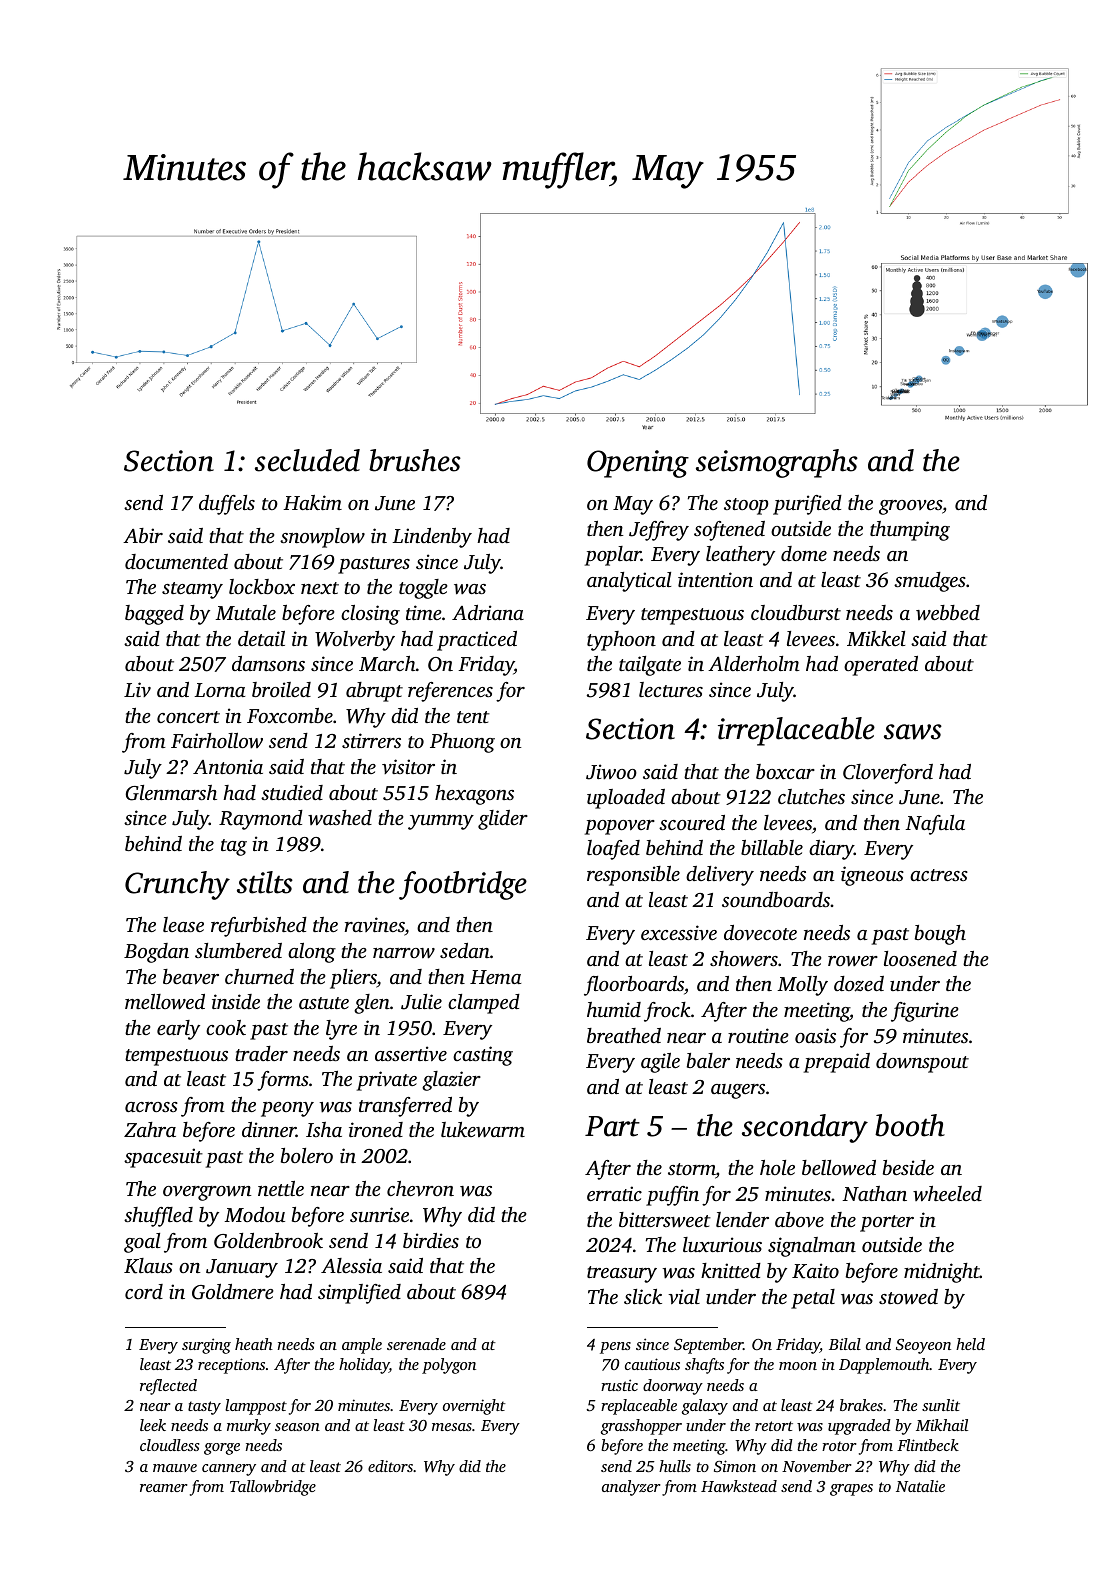 This screenshot has height=1584, width=1115. What do you see at coordinates (143, 535) in the screenshot?
I see `Abir` at bounding box center [143, 535].
